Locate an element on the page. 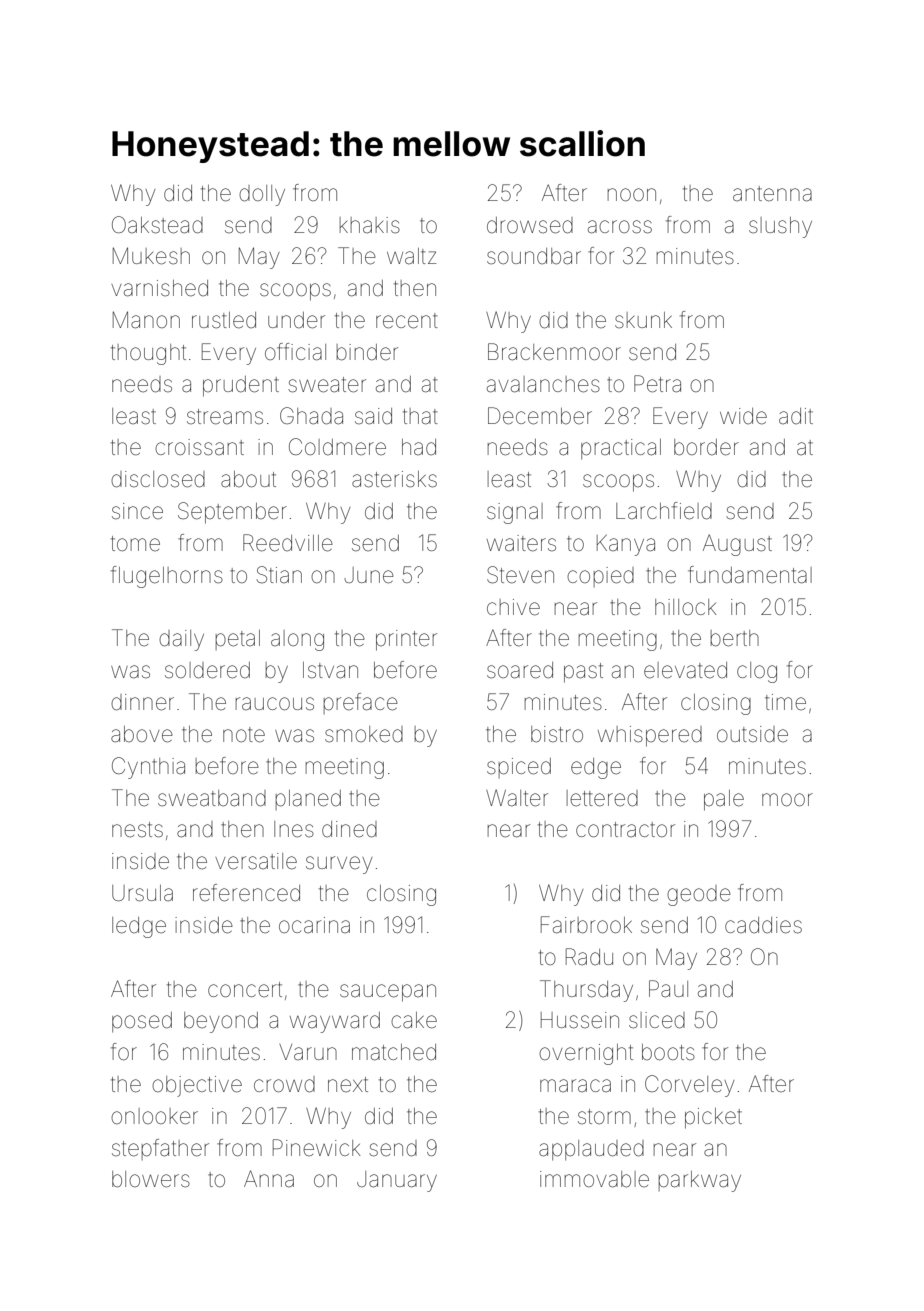 The image size is (924, 1311). spiced is located at coordinates (519, 768).
